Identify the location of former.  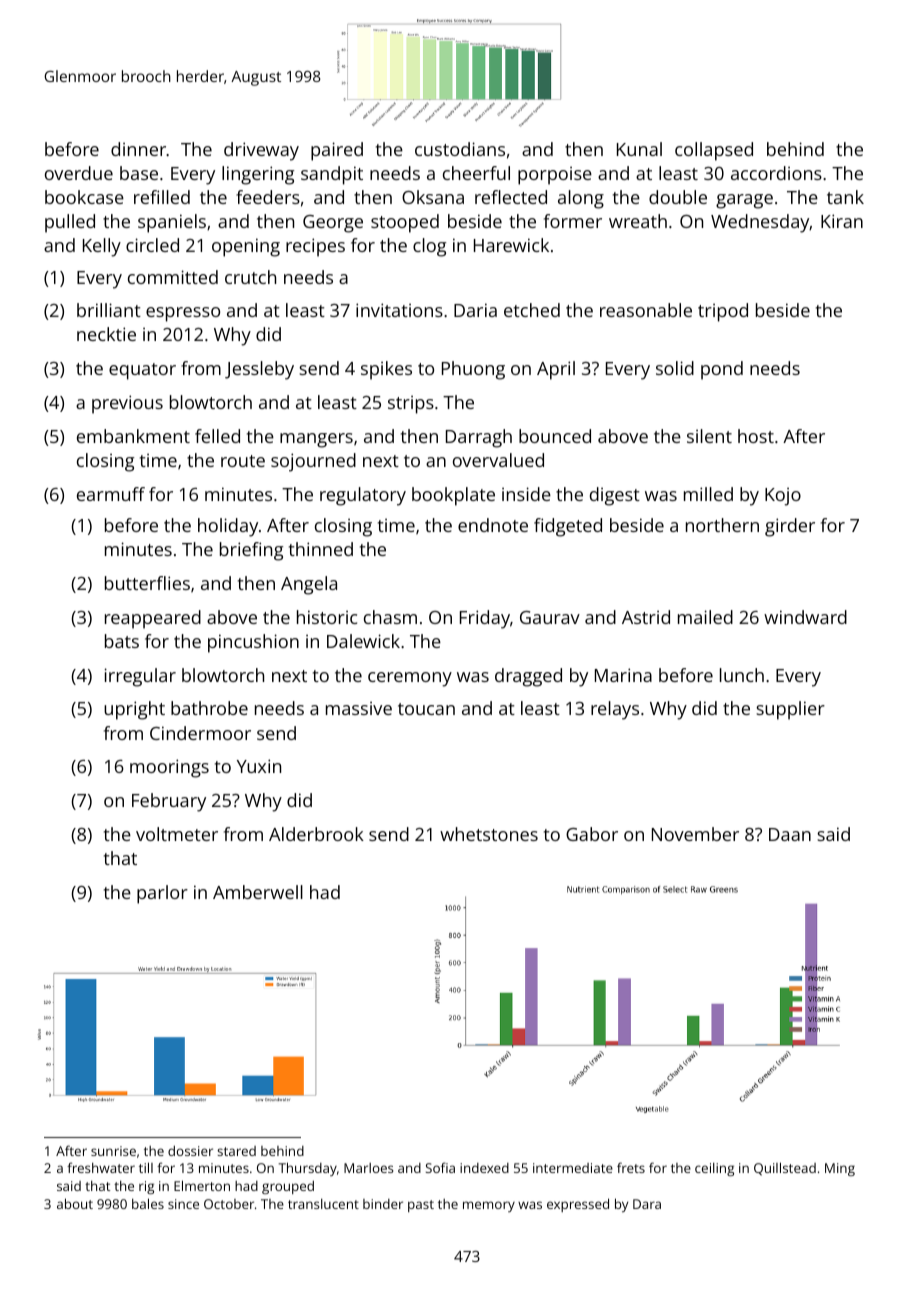
(573, 221).
